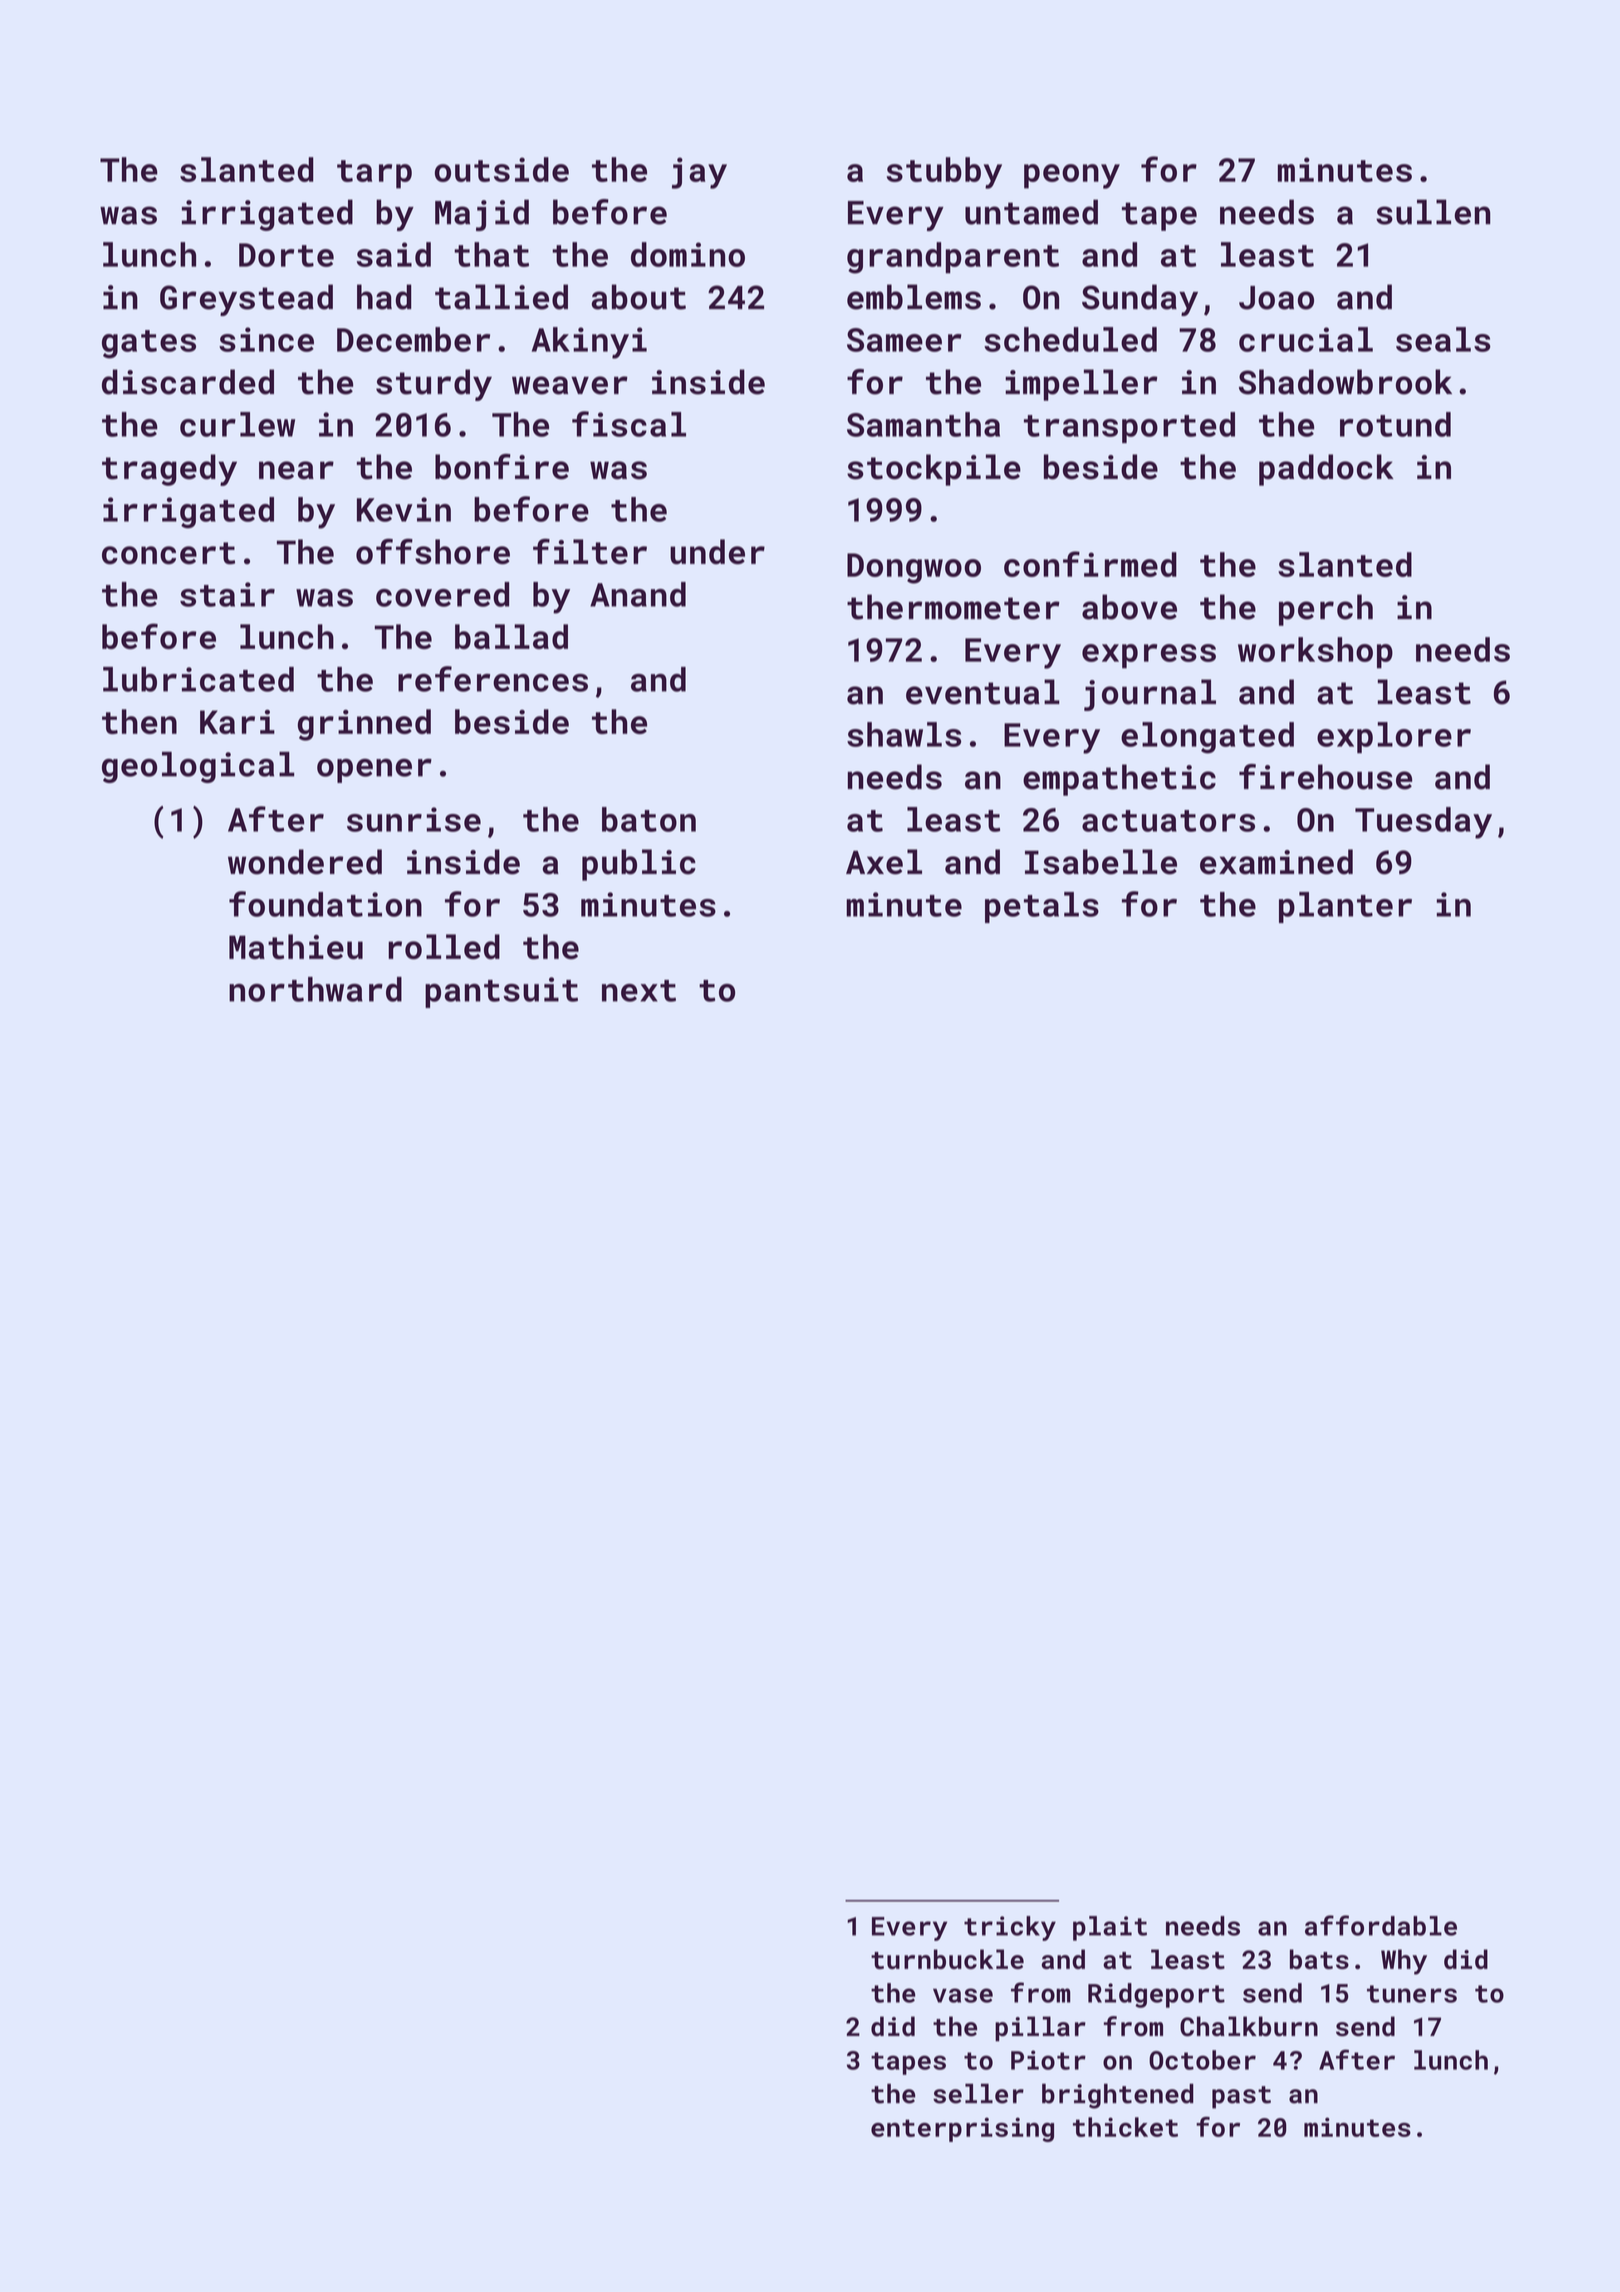  Describe the element at coordinates (1125, 2127) in the screenshot. I see `thicket` at that location.
